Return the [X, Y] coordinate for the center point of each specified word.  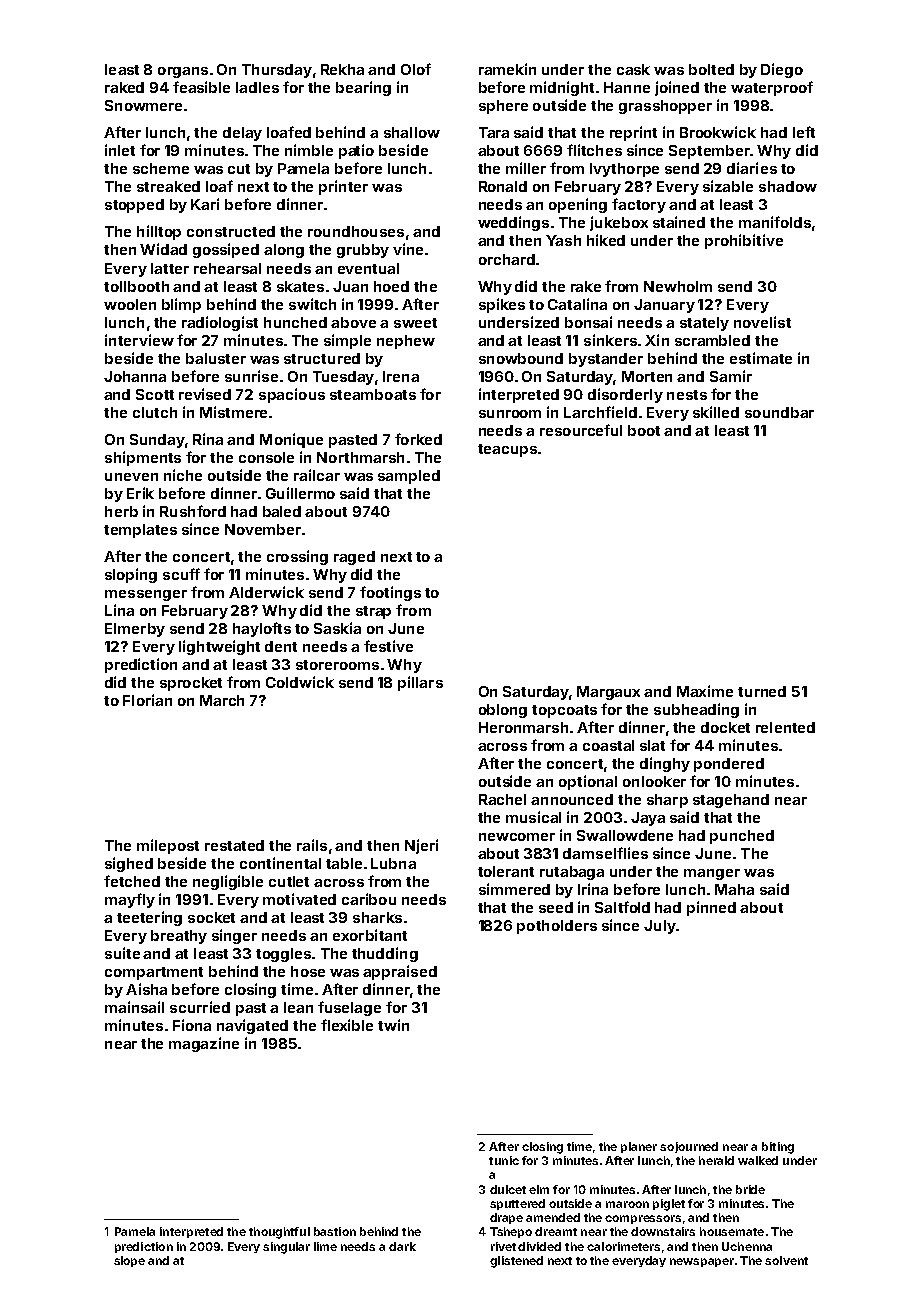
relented [785, 727]
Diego [782, 70]
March [222, 700]
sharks [377, 917]
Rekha [342, 69]
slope [129, 1261]
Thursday [277, 71]
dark [402, 1246]
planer [639, 1147]
